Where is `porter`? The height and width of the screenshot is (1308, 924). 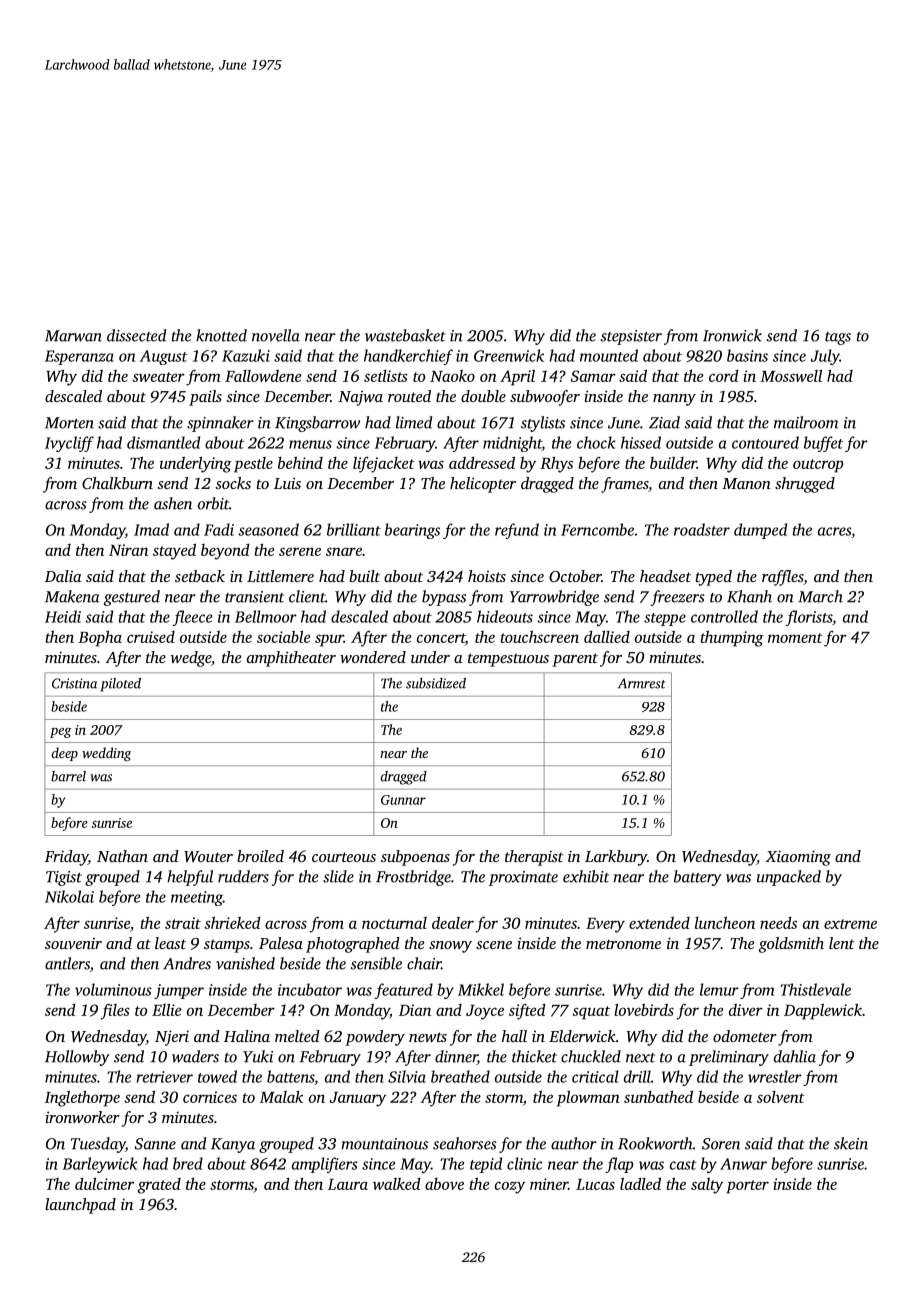
porter is located at coordinates (747, 1187).
